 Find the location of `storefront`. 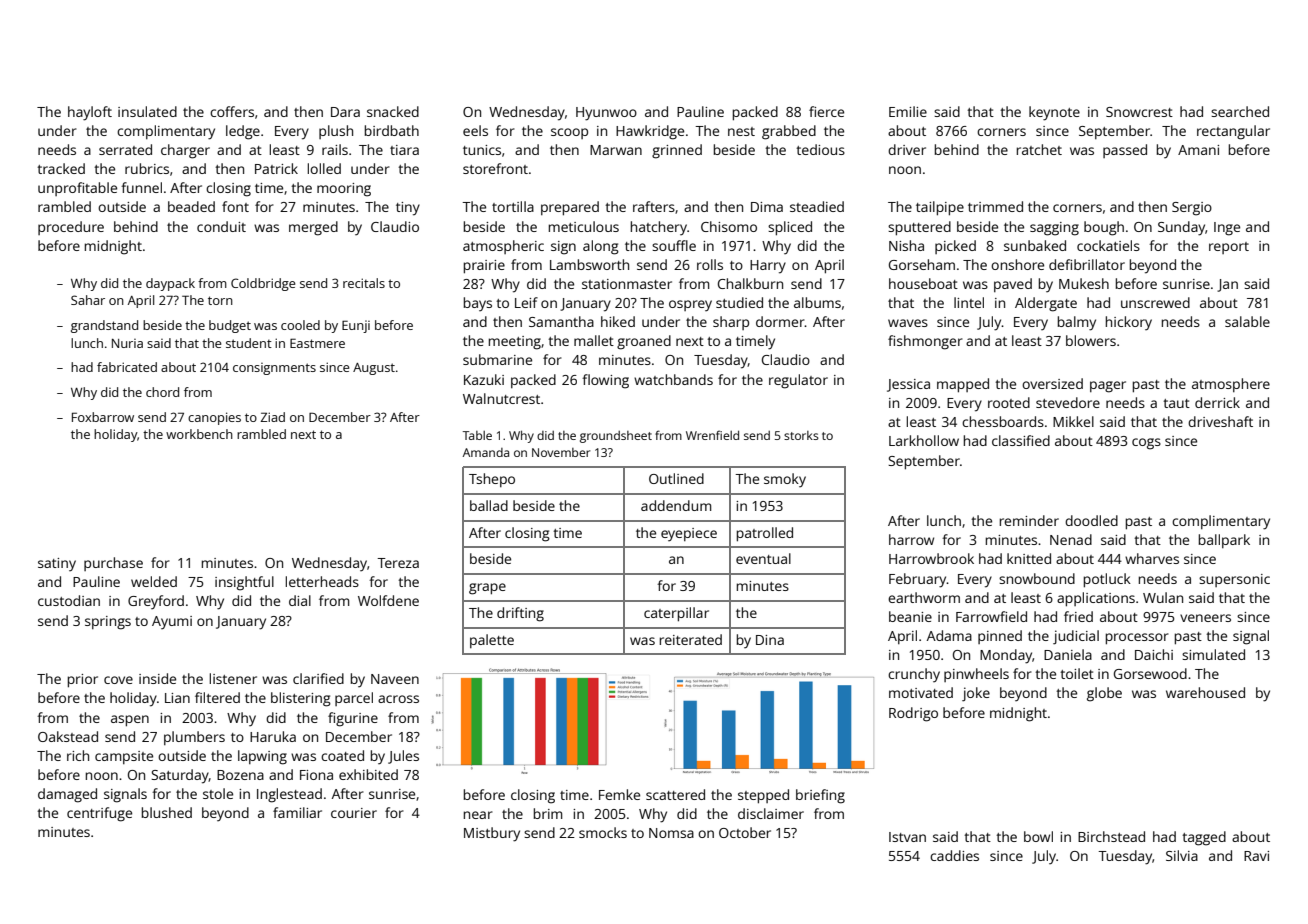

storefront is located at coordinates (495, 168).
